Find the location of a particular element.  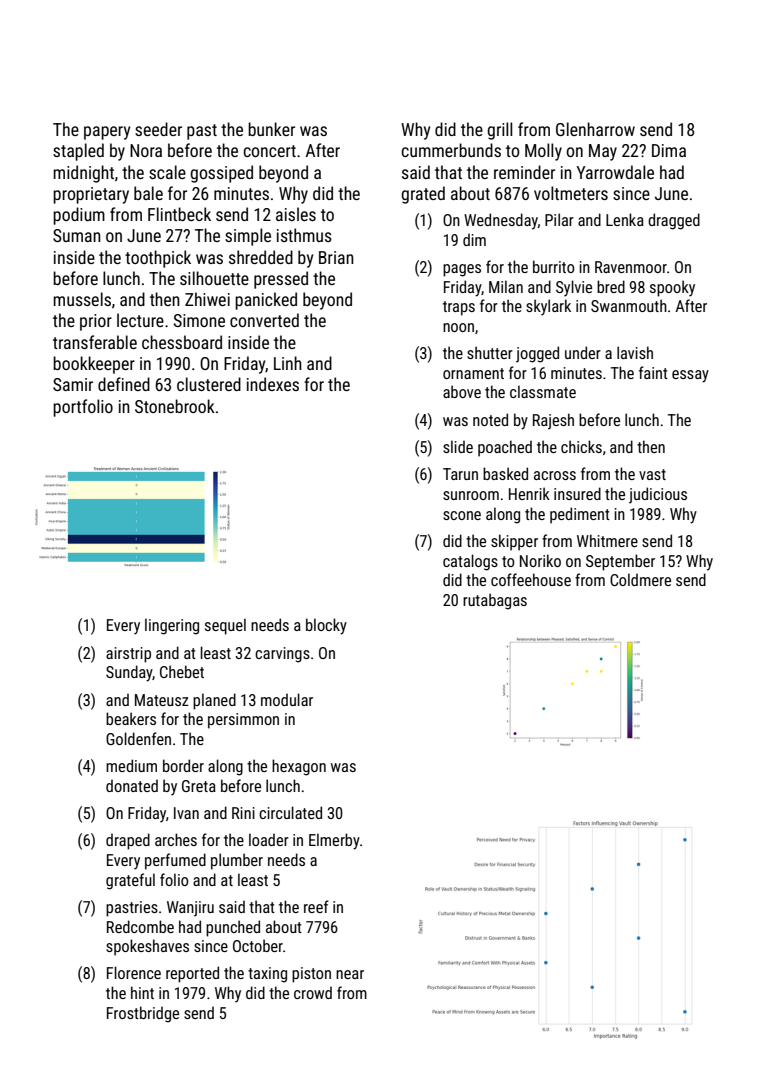

Mateusz is located at coordinates (162, 700).
